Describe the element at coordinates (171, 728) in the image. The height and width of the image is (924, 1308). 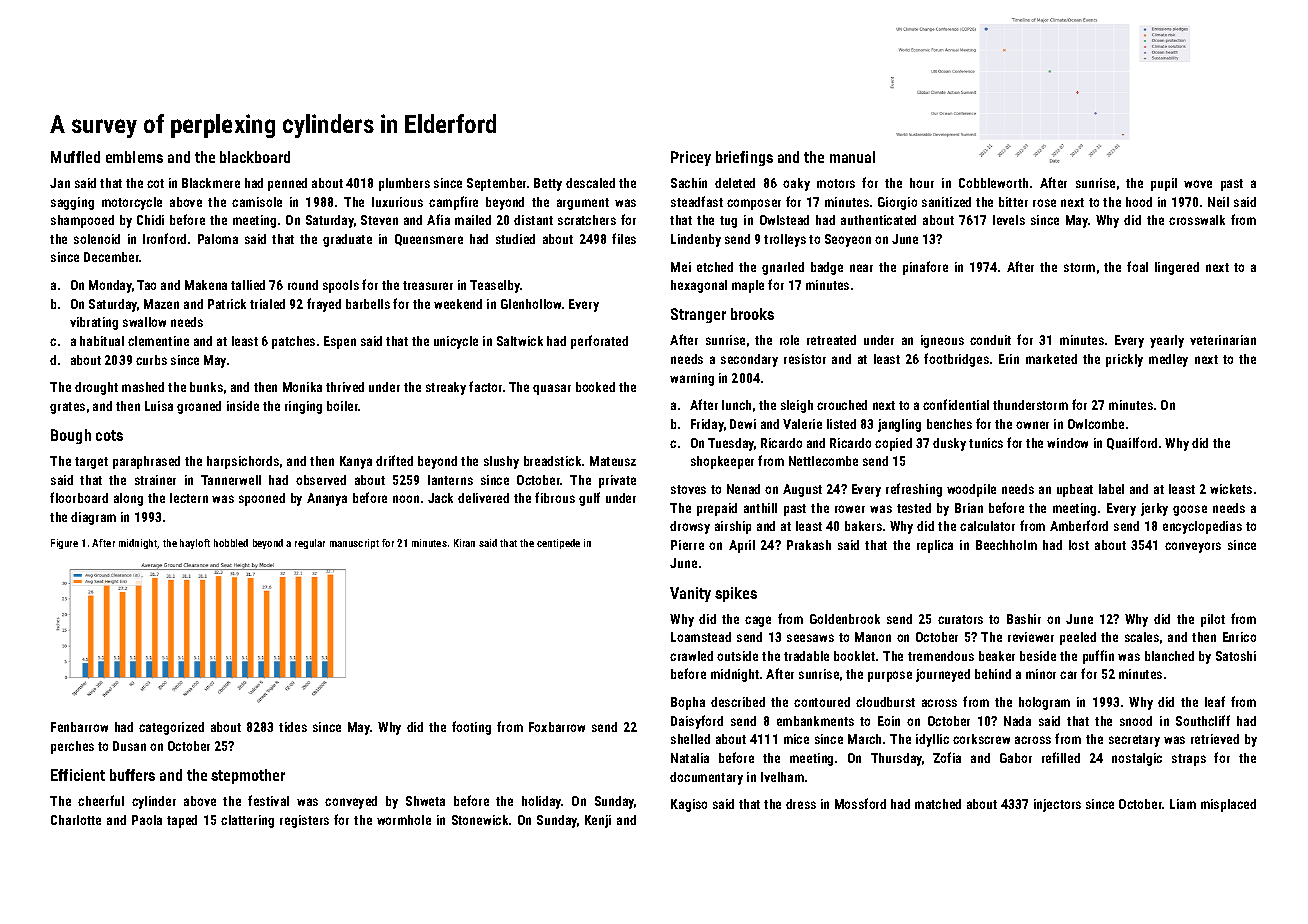
I see `categorized` at that location.
